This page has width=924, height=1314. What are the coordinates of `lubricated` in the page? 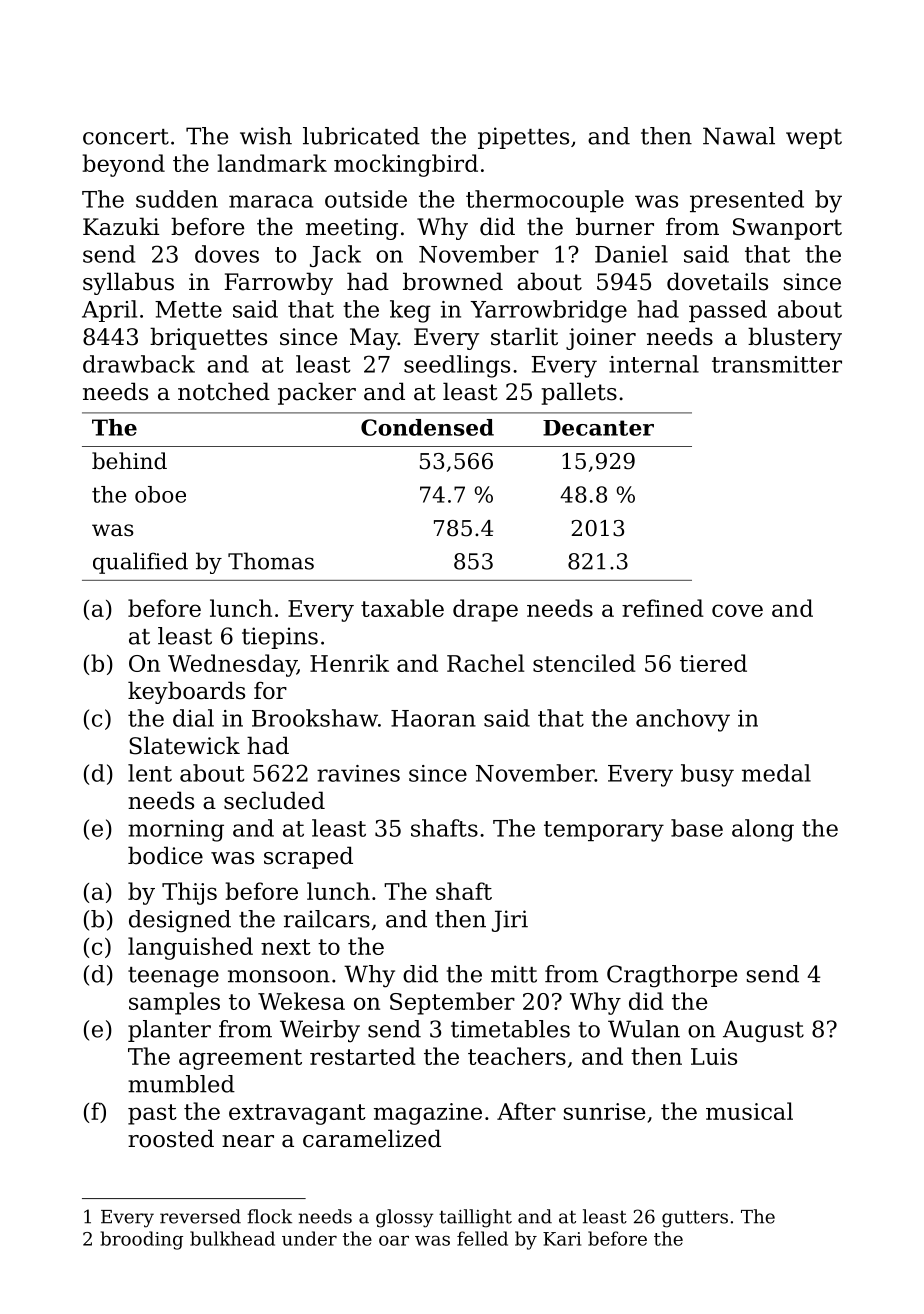 It's located at (361, 136).
